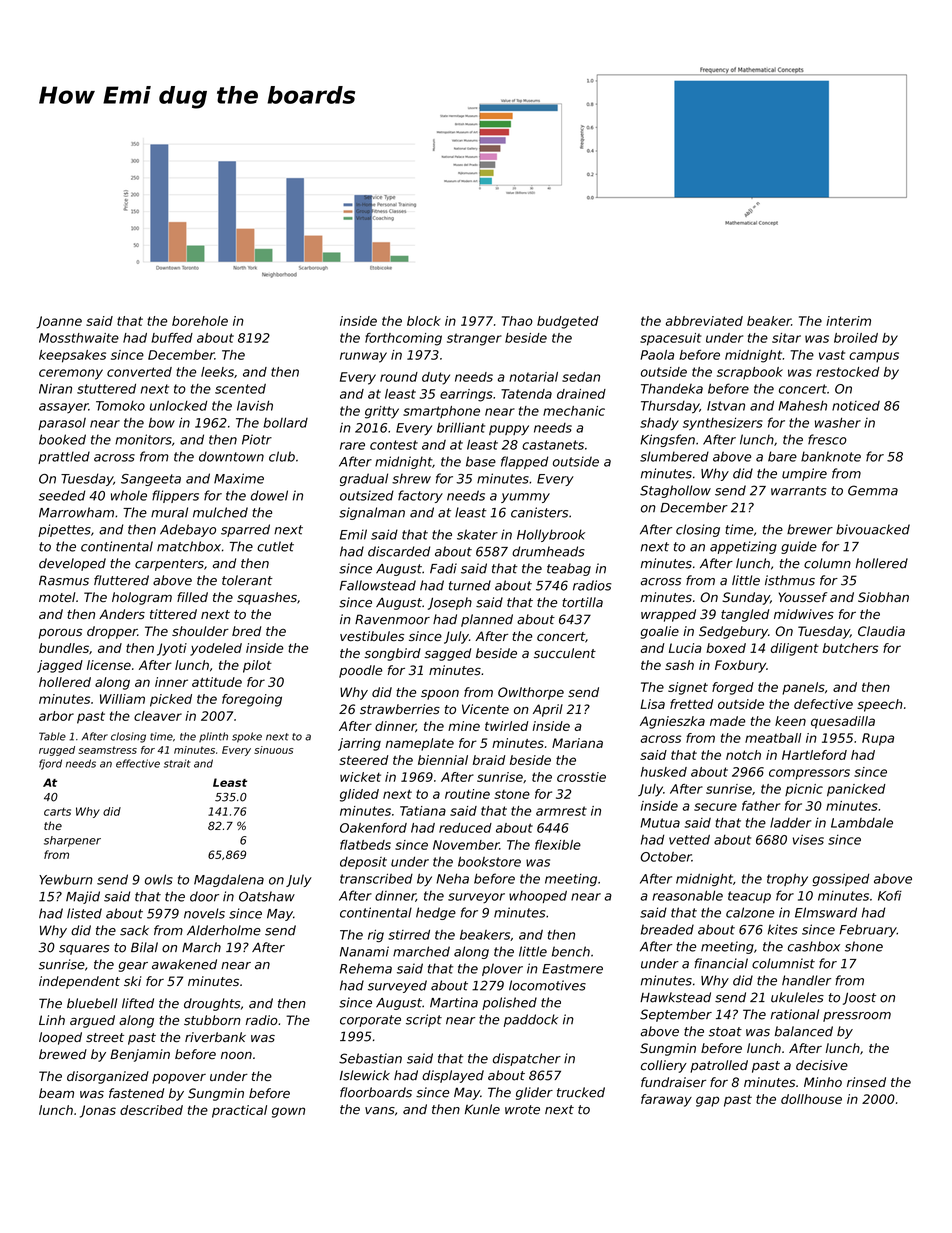 This screenshot has height=1233, width=952. What do you see at coordinates (568, 322) in the screenshot?
I see `budgeted` at bounding box center [568, 322].
